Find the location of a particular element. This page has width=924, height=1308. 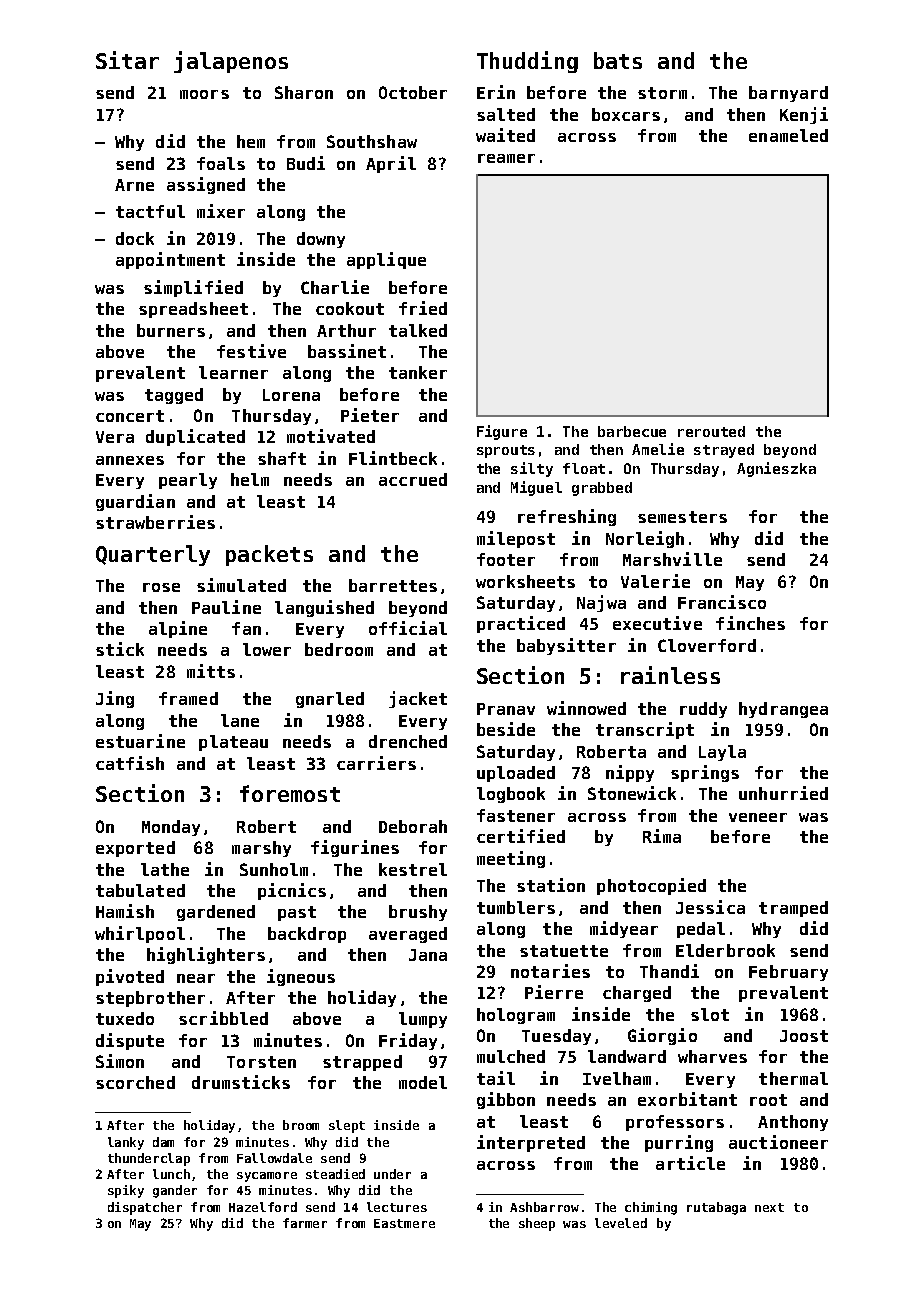

October is located at coordinates (413, 92).
